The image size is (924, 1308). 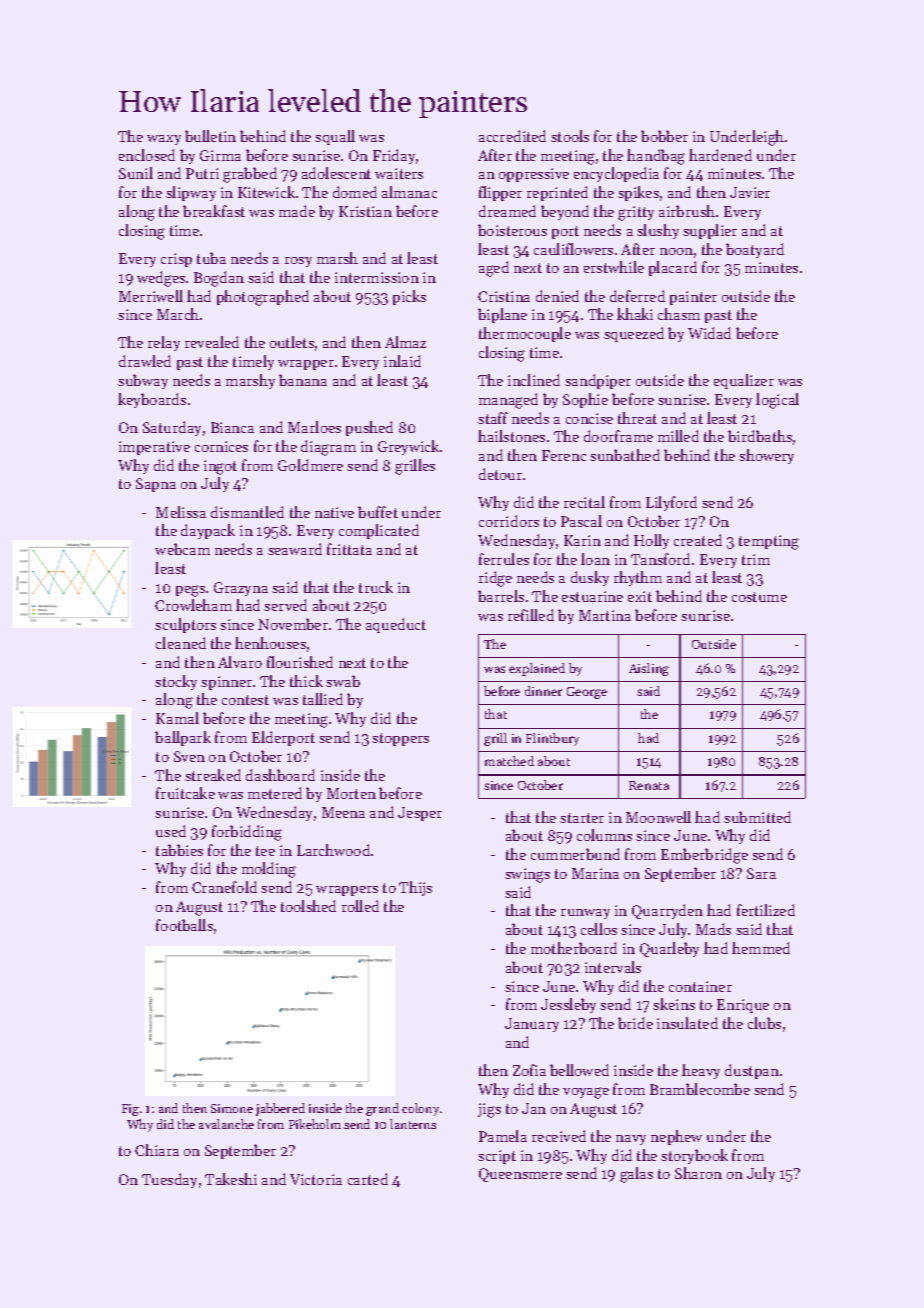 What do you see at coordinates (570, 136) in the document?
I see `stools` at bounding box center [570, 136].
